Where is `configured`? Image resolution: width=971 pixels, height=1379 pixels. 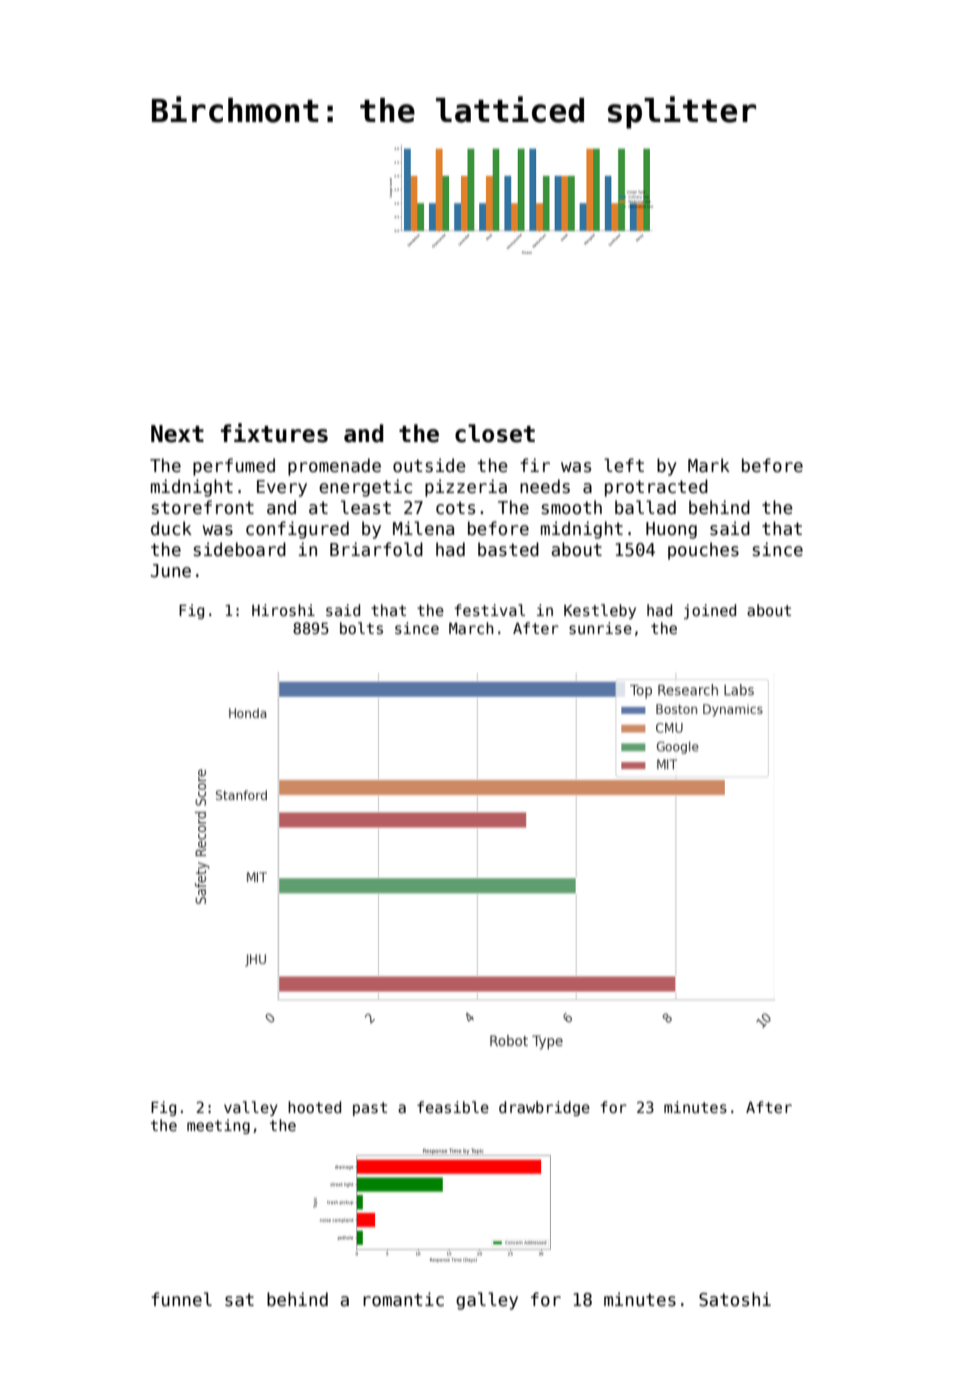
configured is located at coordinates (297, 530).
